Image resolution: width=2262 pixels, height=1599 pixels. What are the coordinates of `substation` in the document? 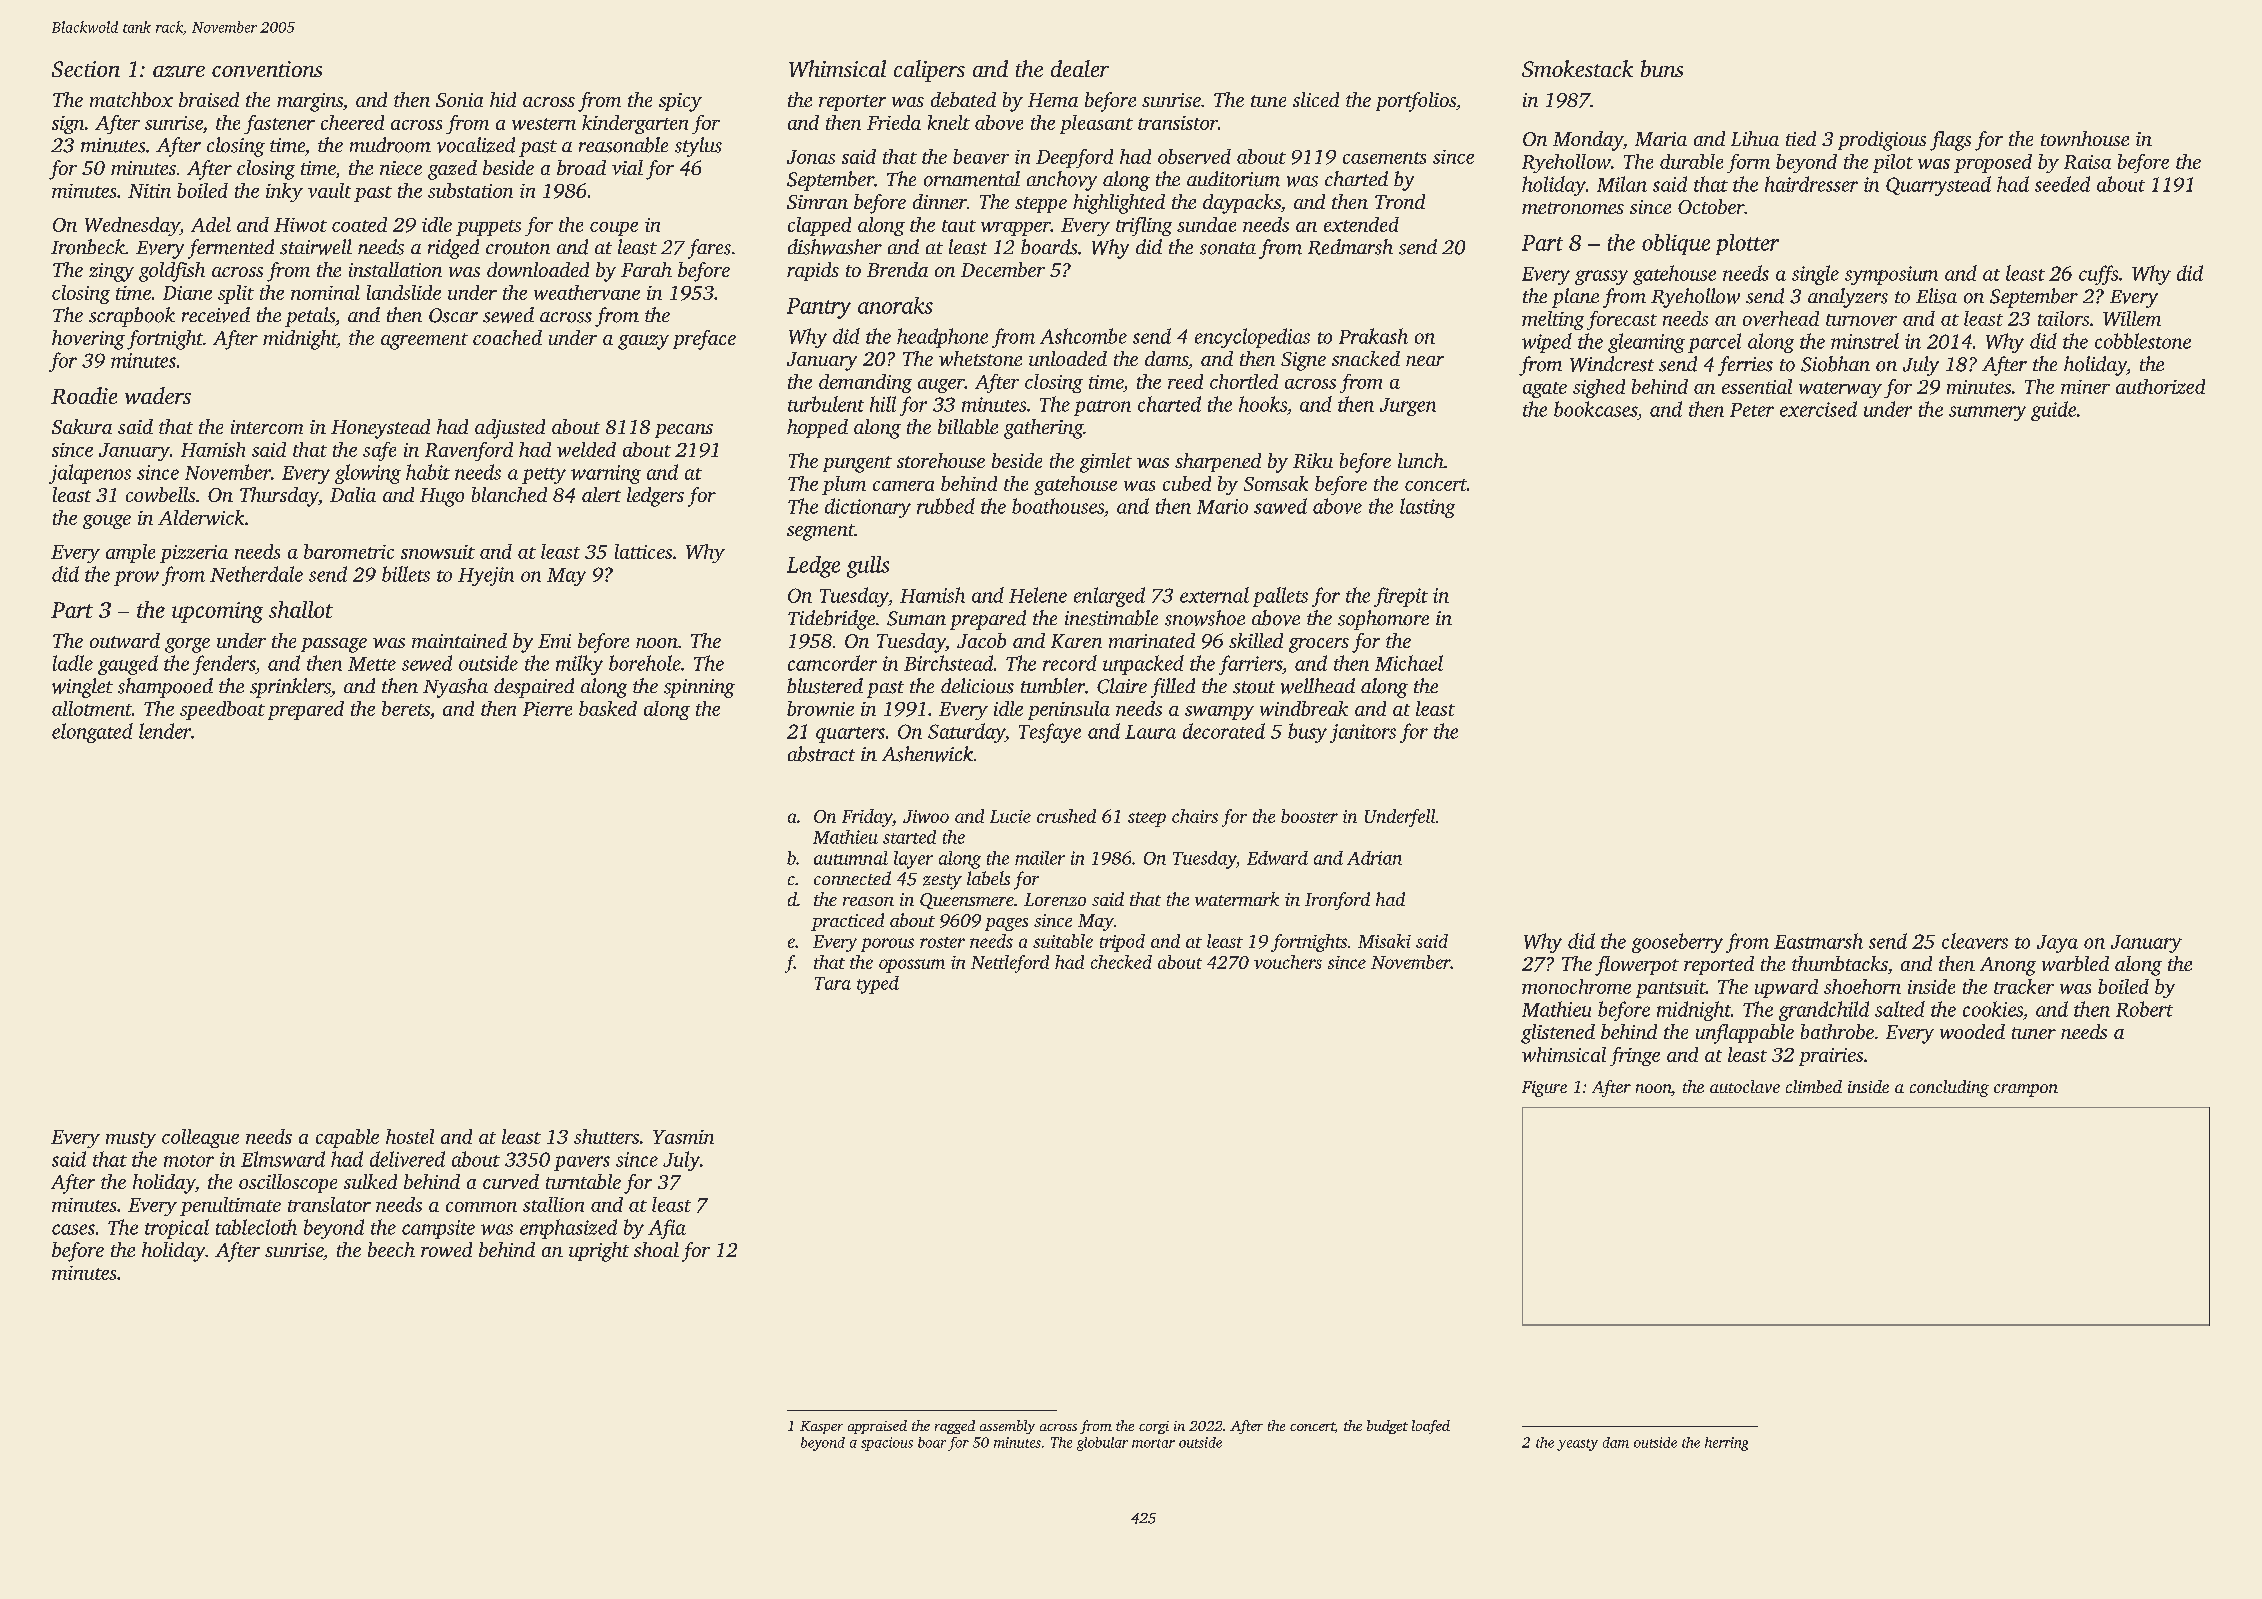 It's located at (470, 190).
